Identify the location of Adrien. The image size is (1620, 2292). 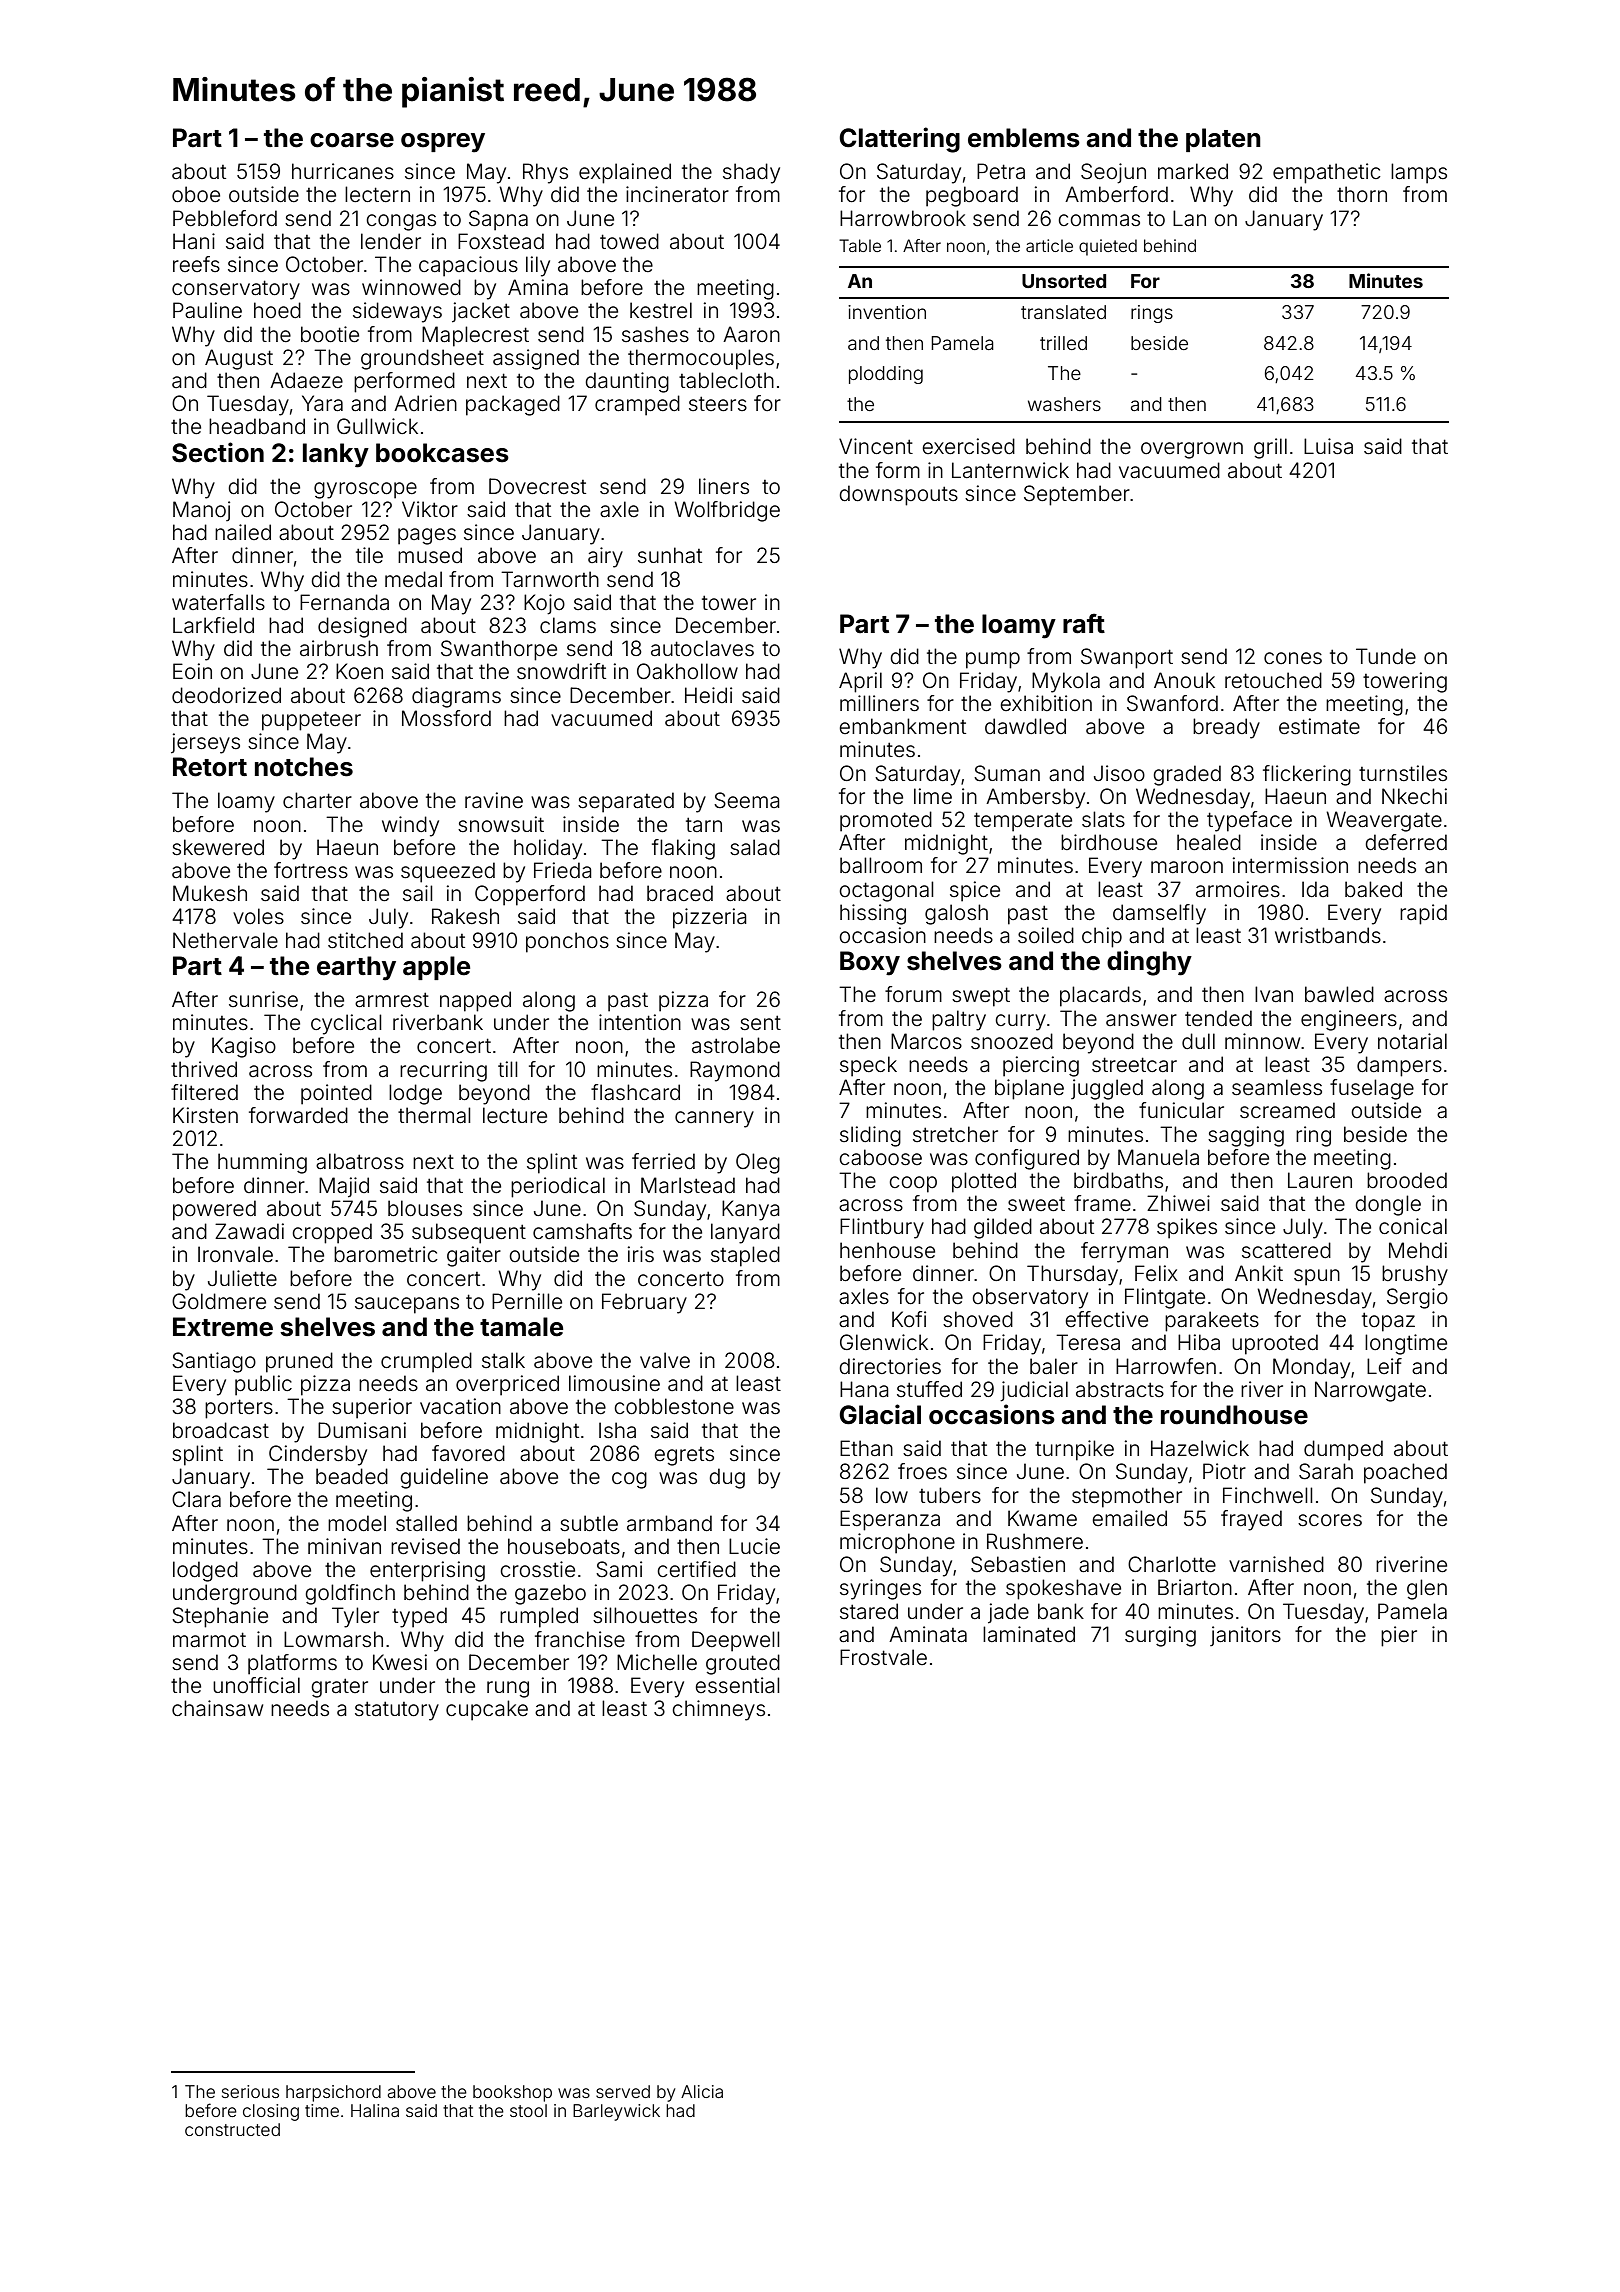
(425, 403).
